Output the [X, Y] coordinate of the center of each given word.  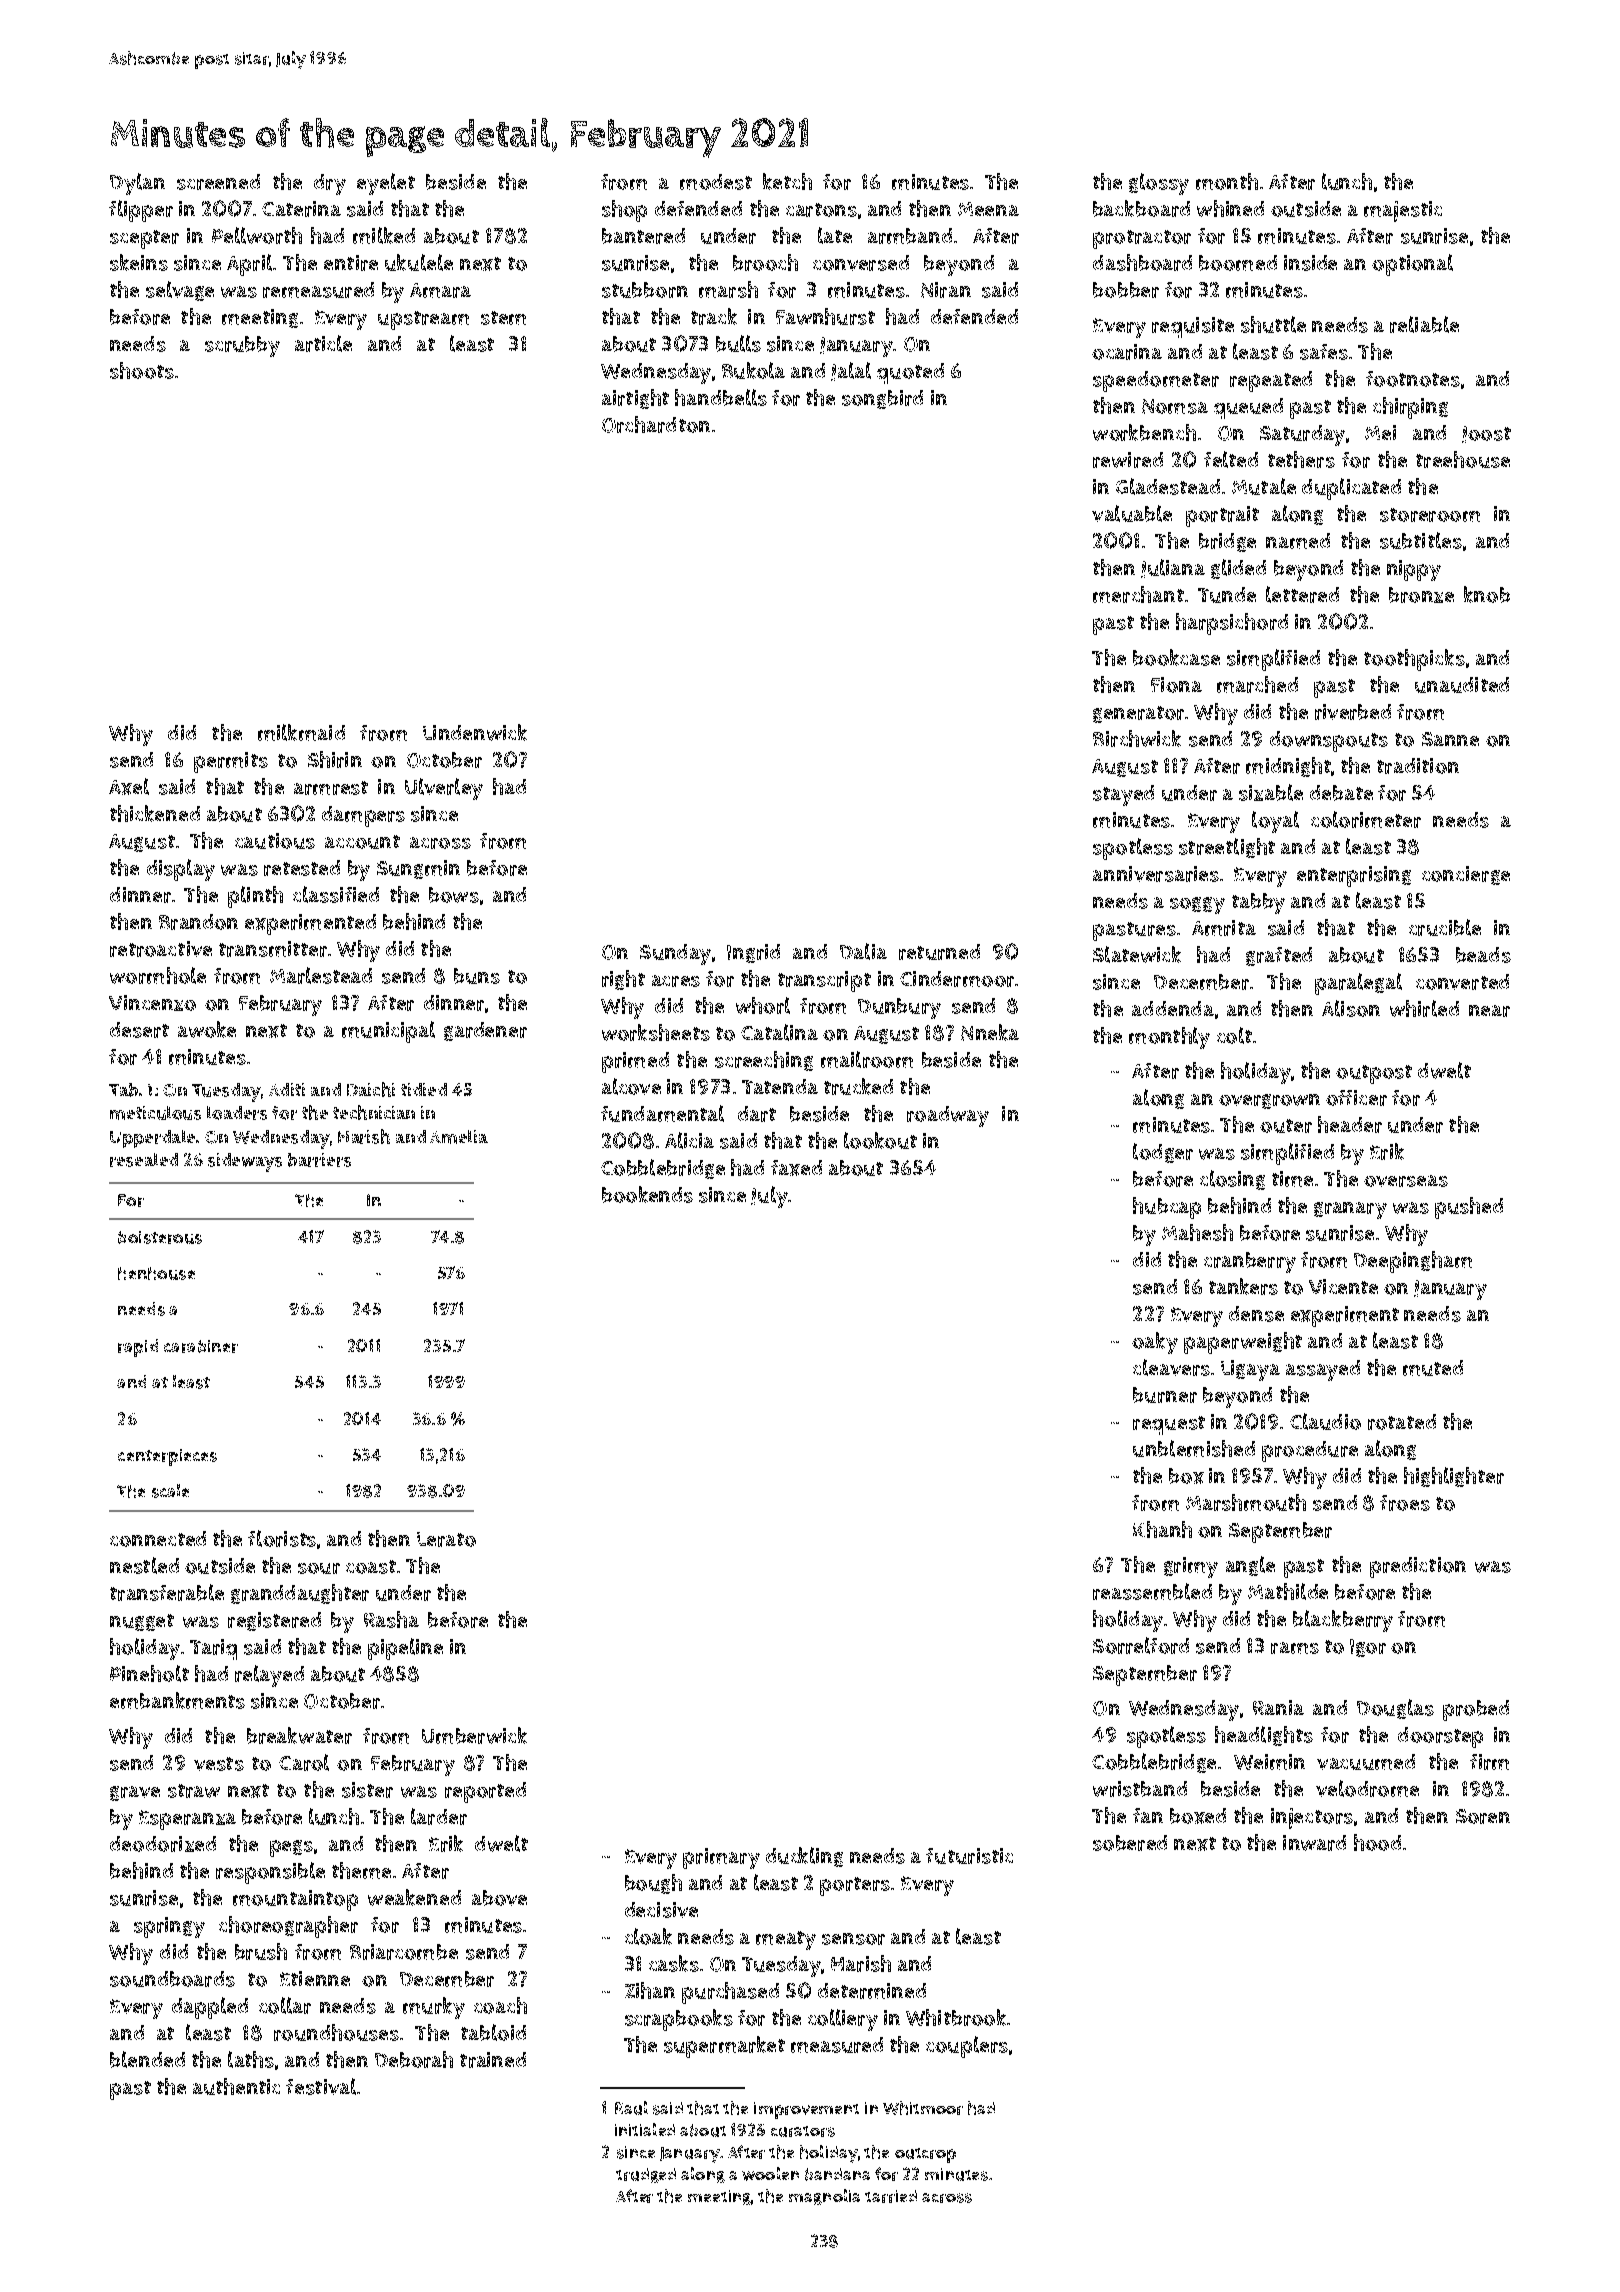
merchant [1138, 594]
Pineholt [149, 1673]
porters [855, 1886]
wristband [1140, 1789]
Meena [988, 209]
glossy [1159, 184]
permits [231, 762]
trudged [646, 2175]
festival [321, 2086]
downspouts [1329, 741]
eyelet [386, 184]
